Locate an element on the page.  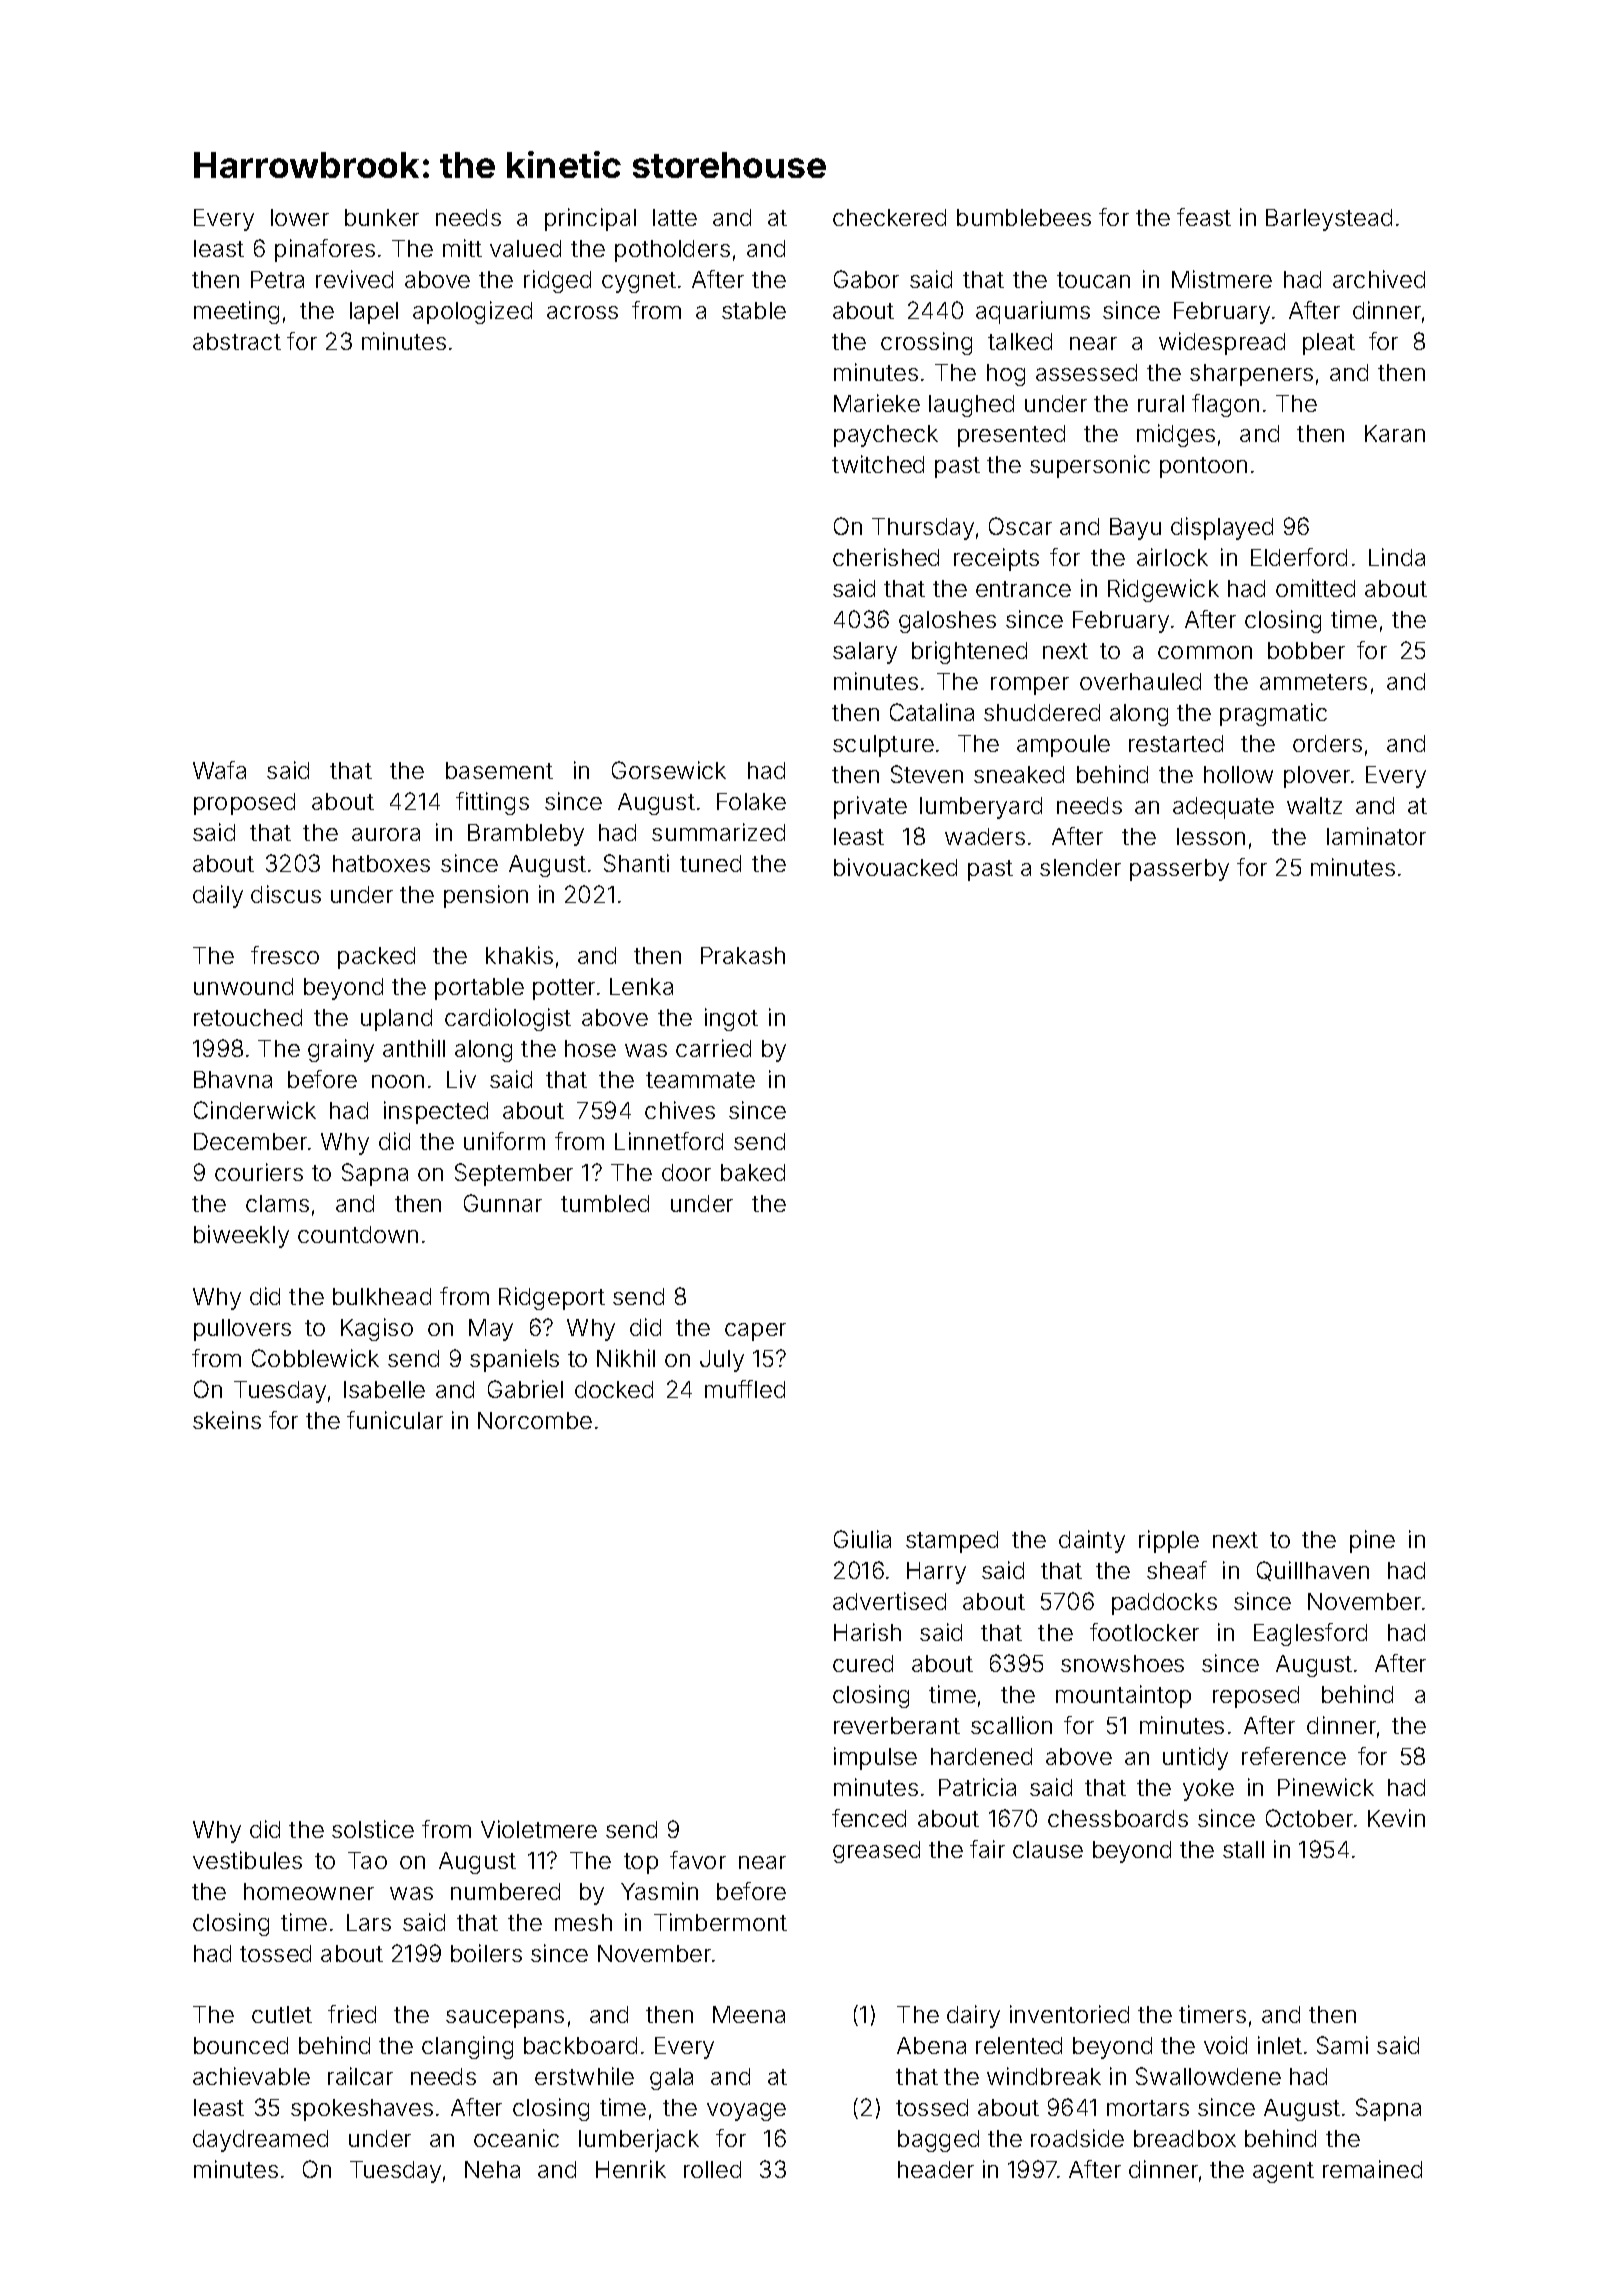
Quillhaven is located at coordinates (1313, 1571).
